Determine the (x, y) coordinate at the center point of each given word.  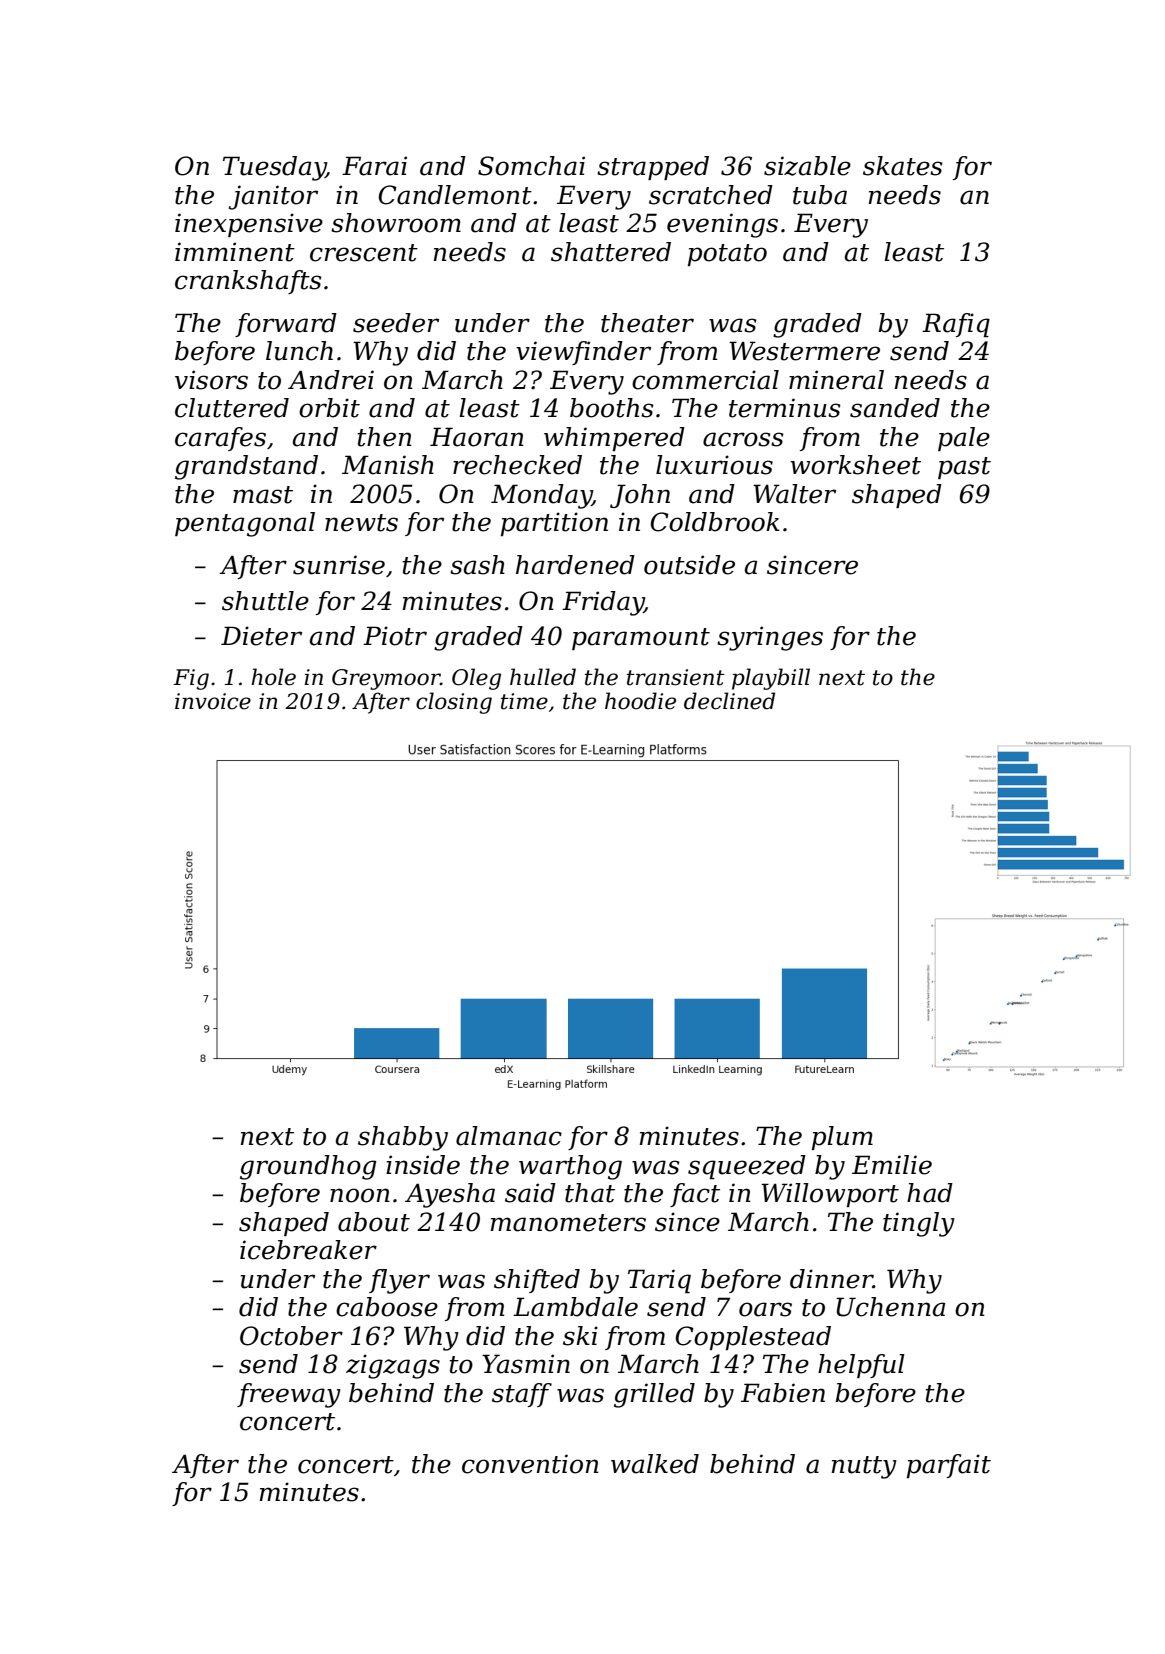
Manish (388, 465)
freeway (289, 1395)
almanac (509, 1136)
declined (729, 701)
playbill (771, 679)
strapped (653, 168)
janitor (273, 197)
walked (655, 1464)
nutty (864, 1467)
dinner (831, 1279)
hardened (575, 565)
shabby (403, 1138)
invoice (213, 701)
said (530, 1193)
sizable (807, 166)
